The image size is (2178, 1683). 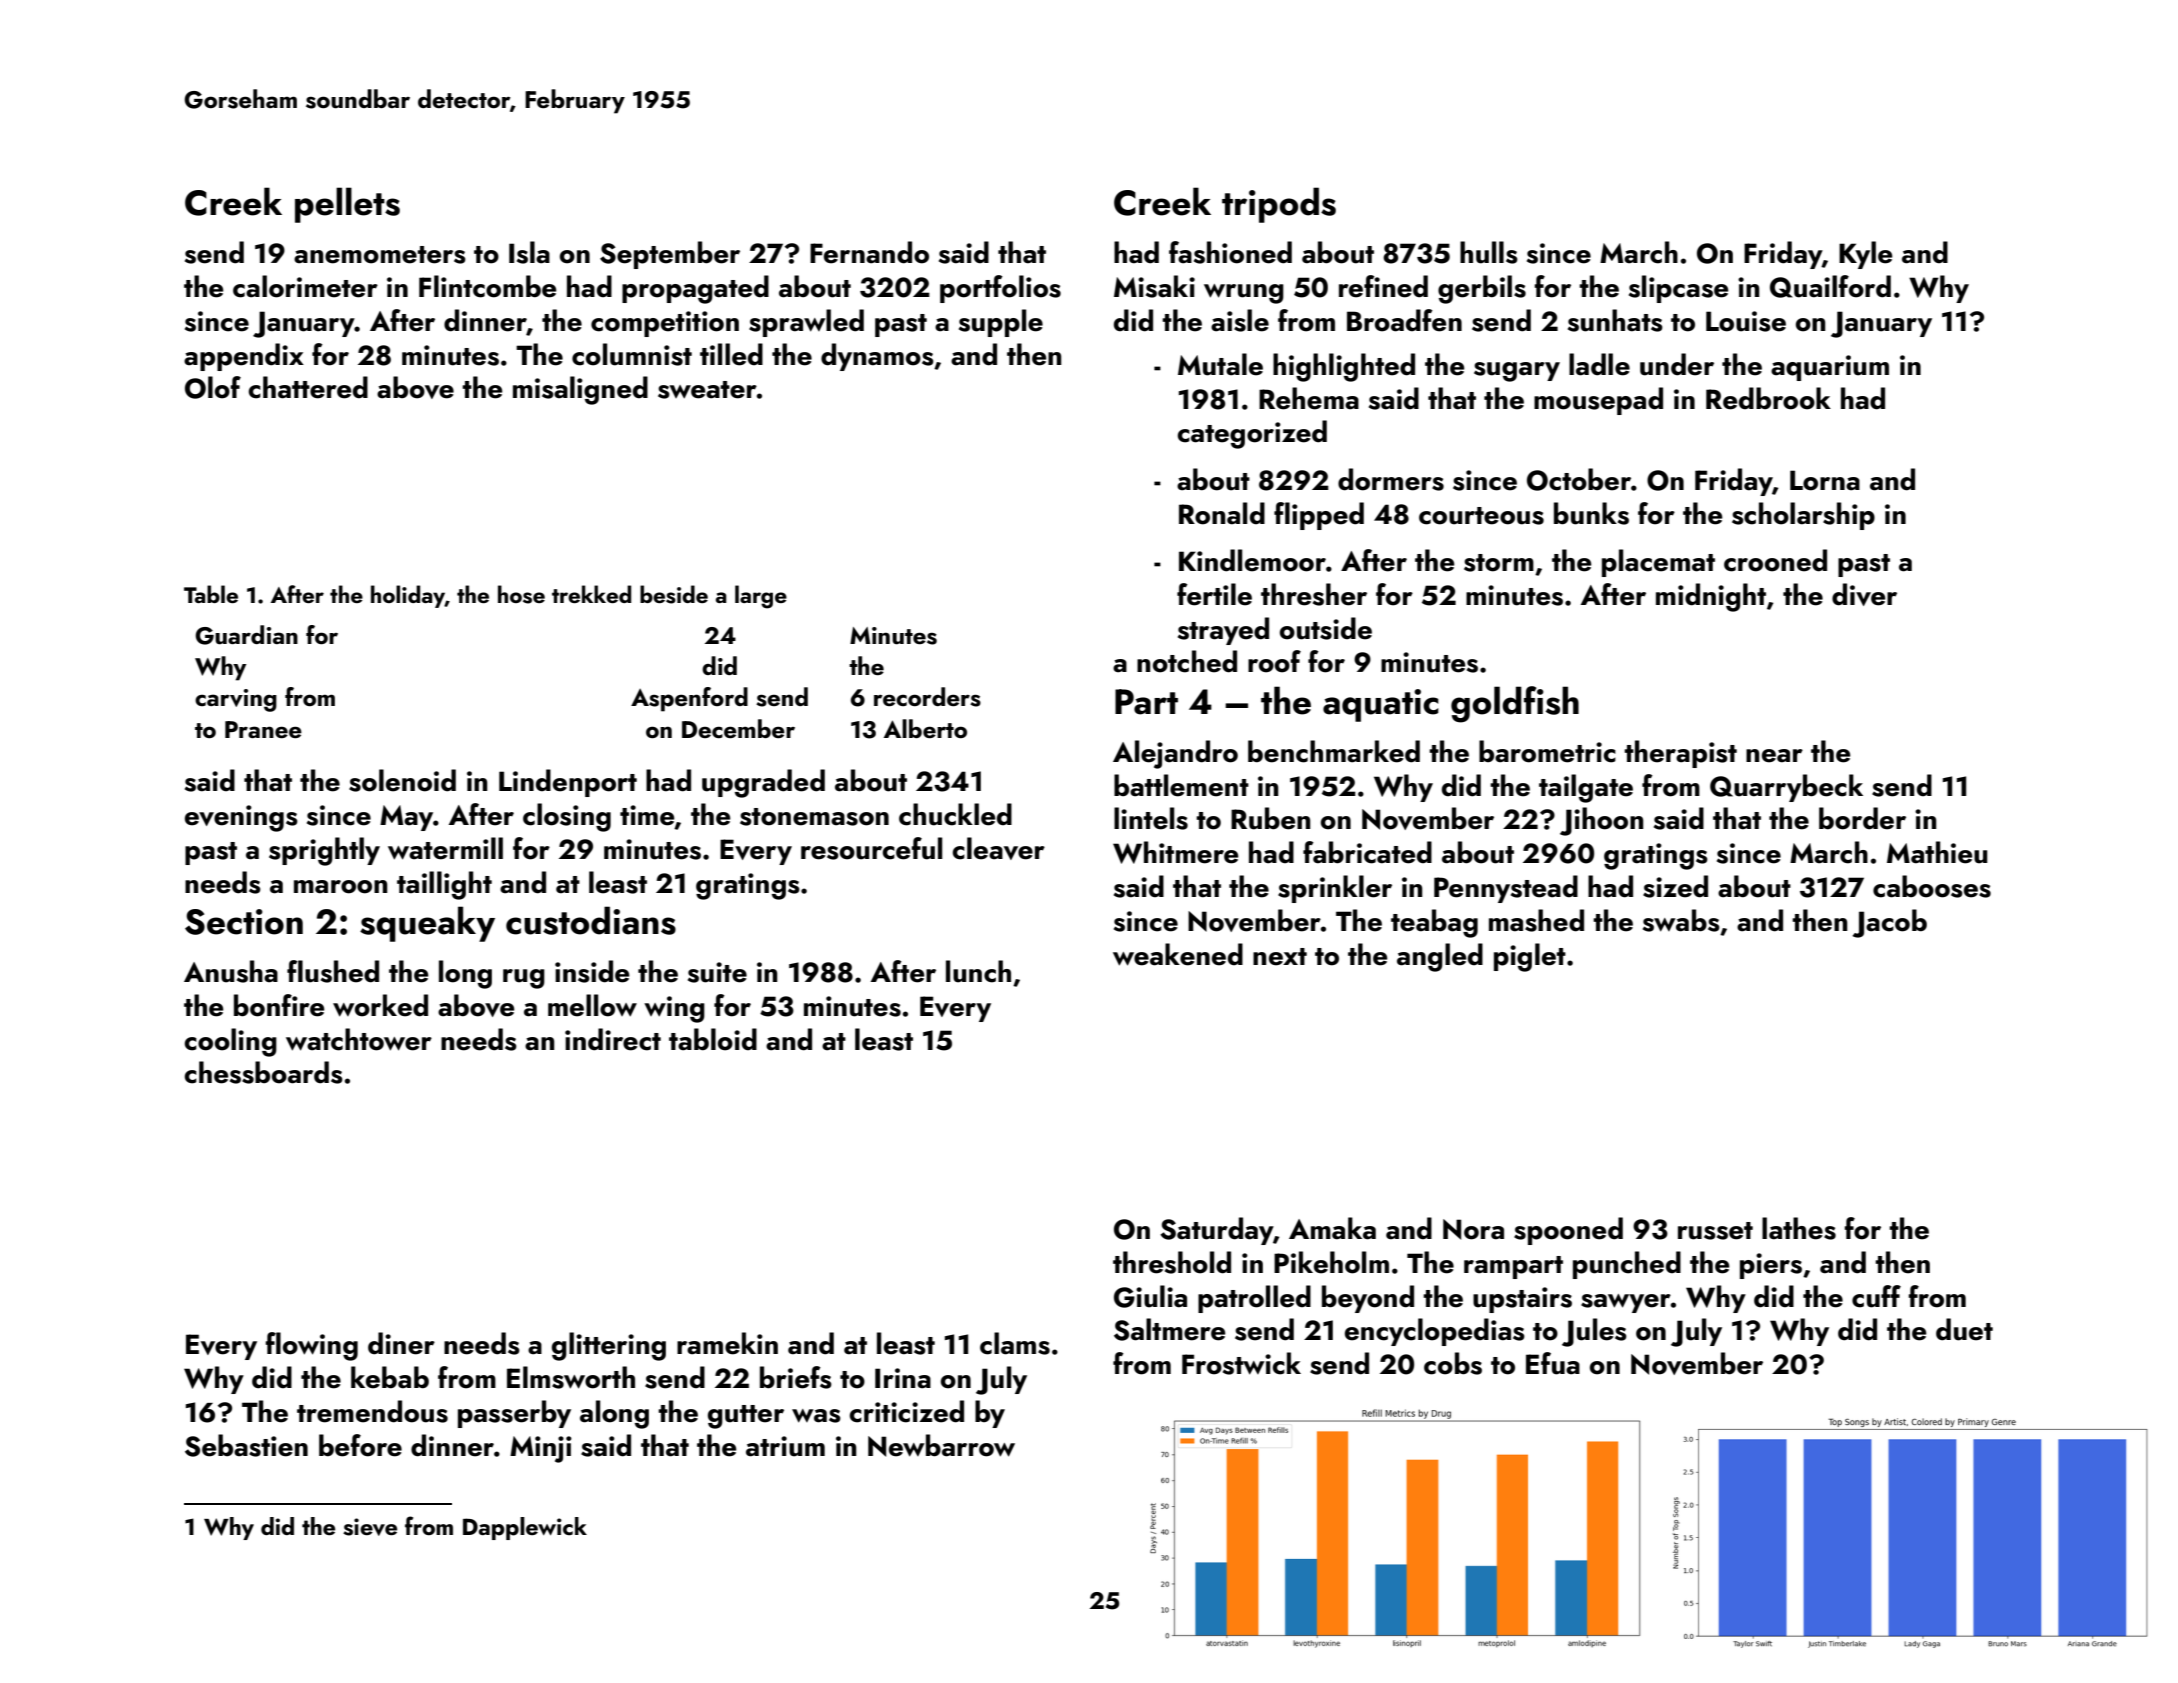 I want to click on columnist, so click(x=632, y=354).
